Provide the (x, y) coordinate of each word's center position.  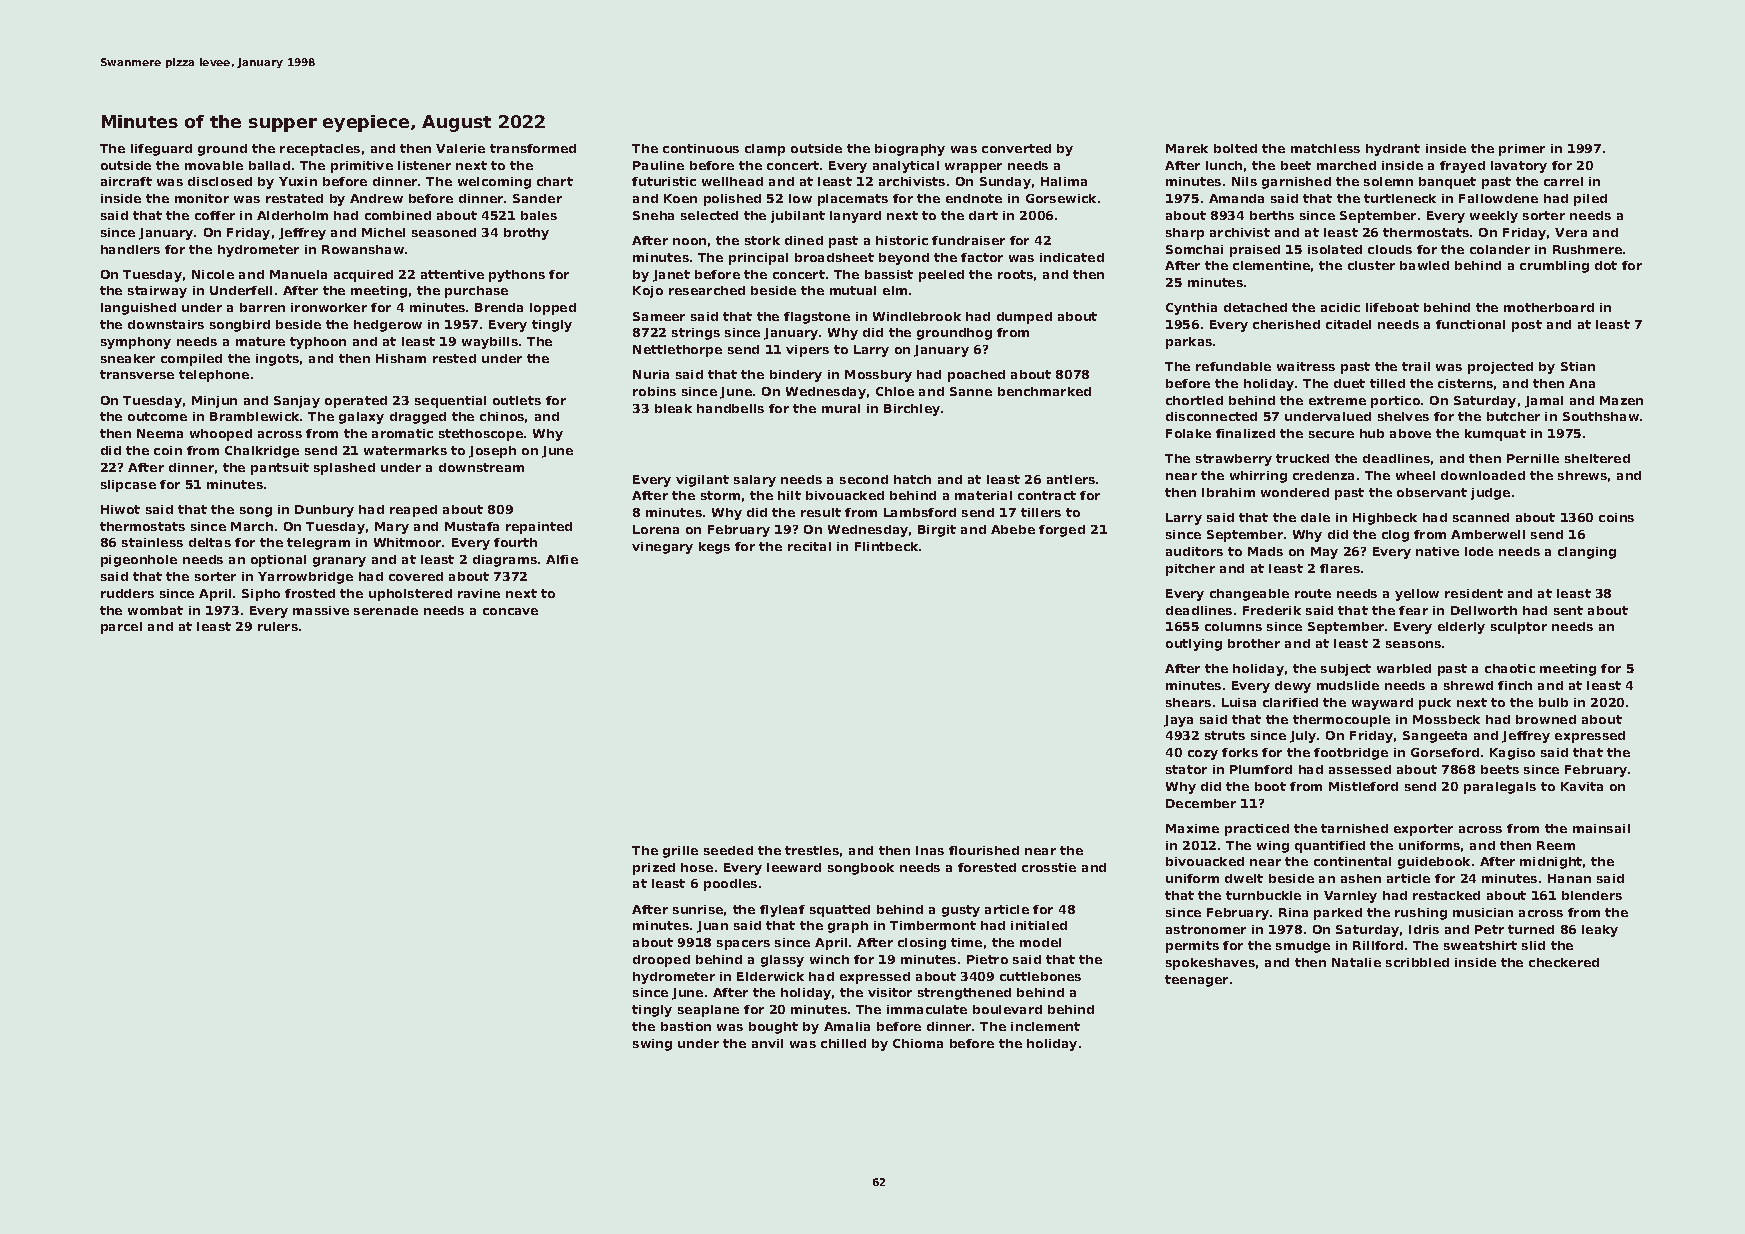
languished (138, 309)
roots (1015, 274)
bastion (686, 1026)
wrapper (973, 168)
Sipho (261, 595)
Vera (1571, 232)
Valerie (460, 148)
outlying (1194, 645)
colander (1500, 249)
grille (680, 852)
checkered (1564, 962)
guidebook (1434, 863)
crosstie (1049, 867)
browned (1546, 719)
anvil (767, 1043)
